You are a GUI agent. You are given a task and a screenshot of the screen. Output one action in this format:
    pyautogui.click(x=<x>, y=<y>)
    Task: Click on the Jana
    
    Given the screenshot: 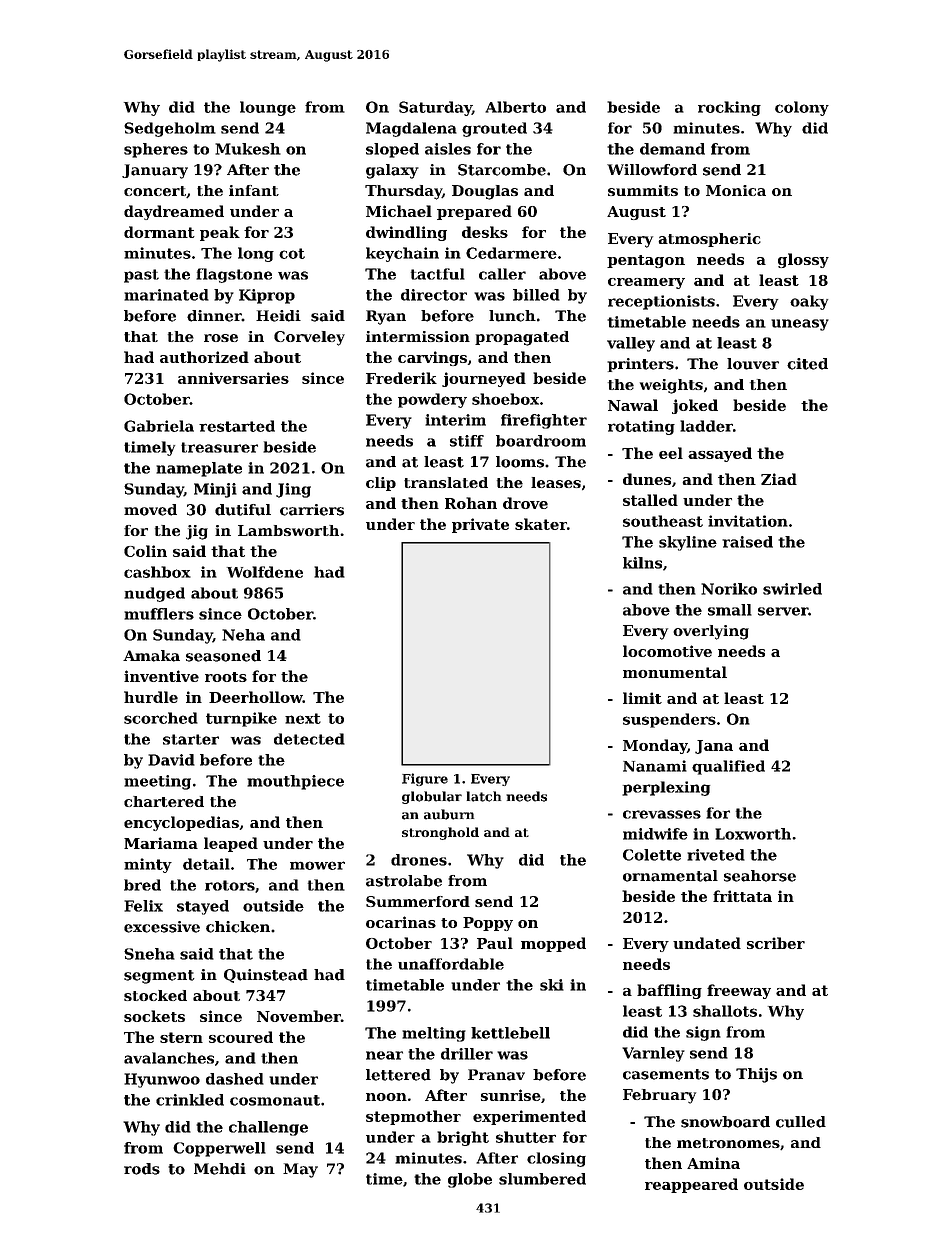 What is the action you would take?
    pyautogui.click(x=714, y=747)
